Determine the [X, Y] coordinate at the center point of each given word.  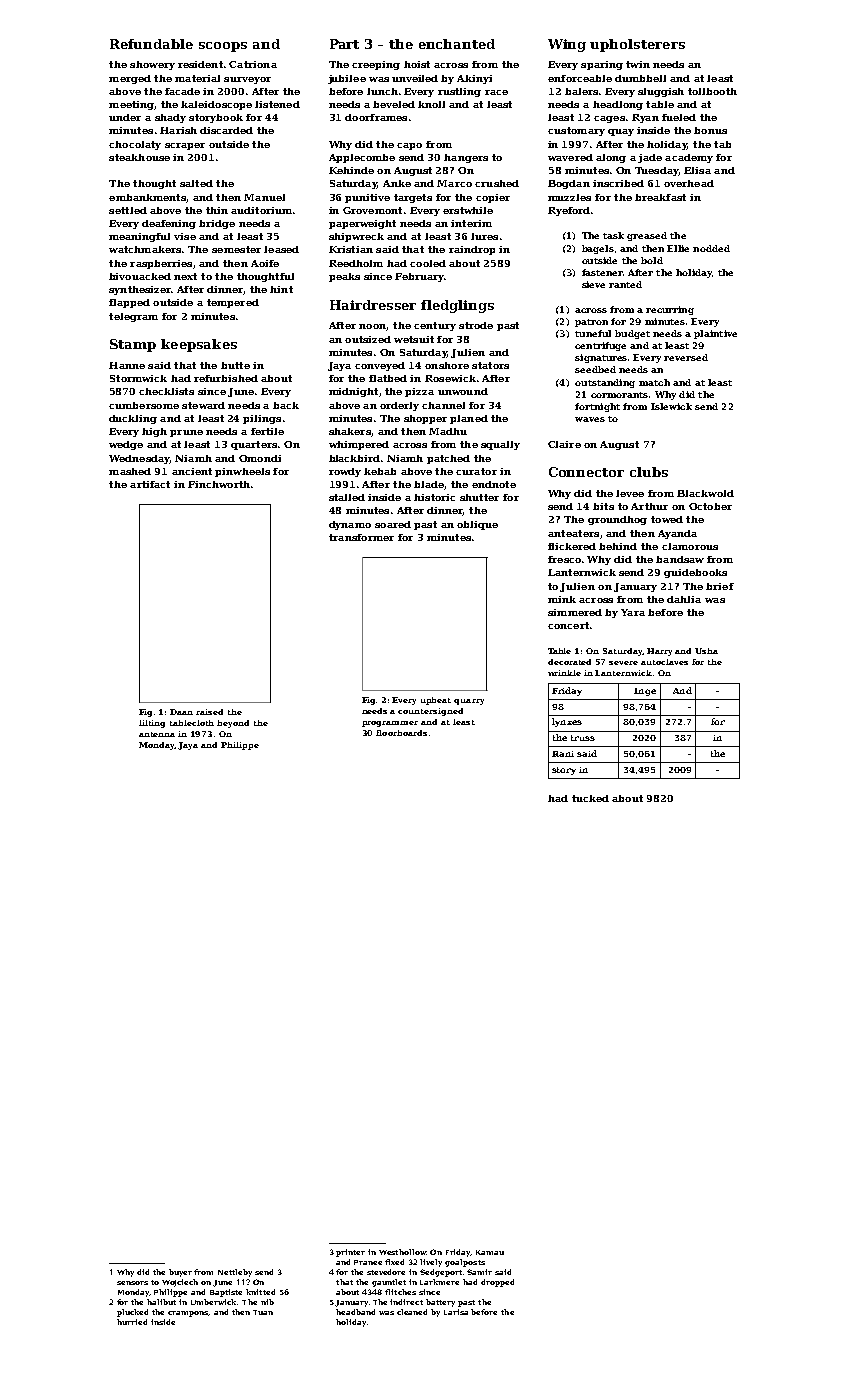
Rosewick [450, 378]
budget [632, 334]
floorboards [401, 733]
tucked [590, 798]
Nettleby [235, 1273]
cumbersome [144, 405]
